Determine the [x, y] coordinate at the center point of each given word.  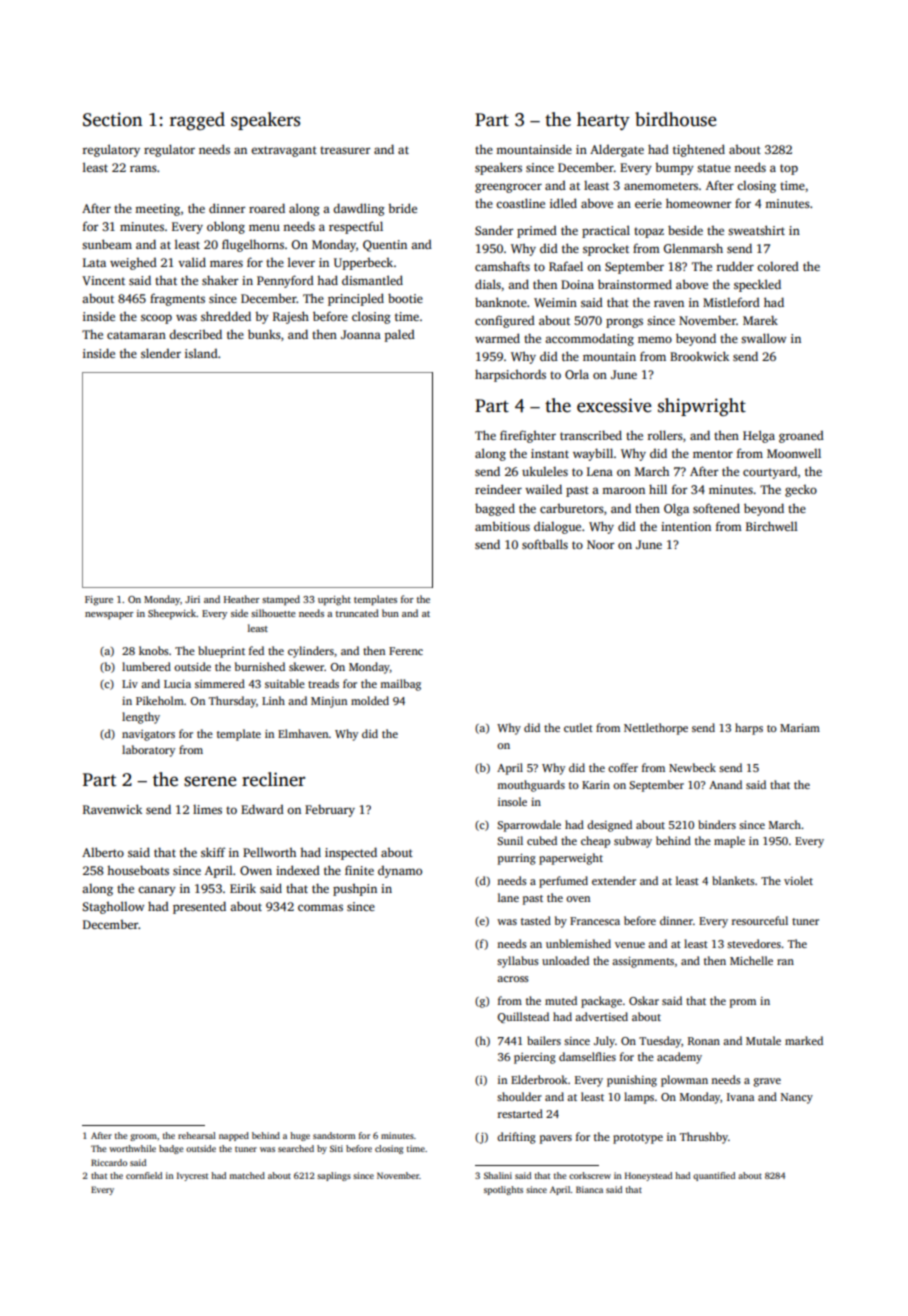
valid [192, 262]
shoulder [519, 1096]
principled [356, 299]
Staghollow [113, 907]
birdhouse [676, 119]
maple [729, 842]
